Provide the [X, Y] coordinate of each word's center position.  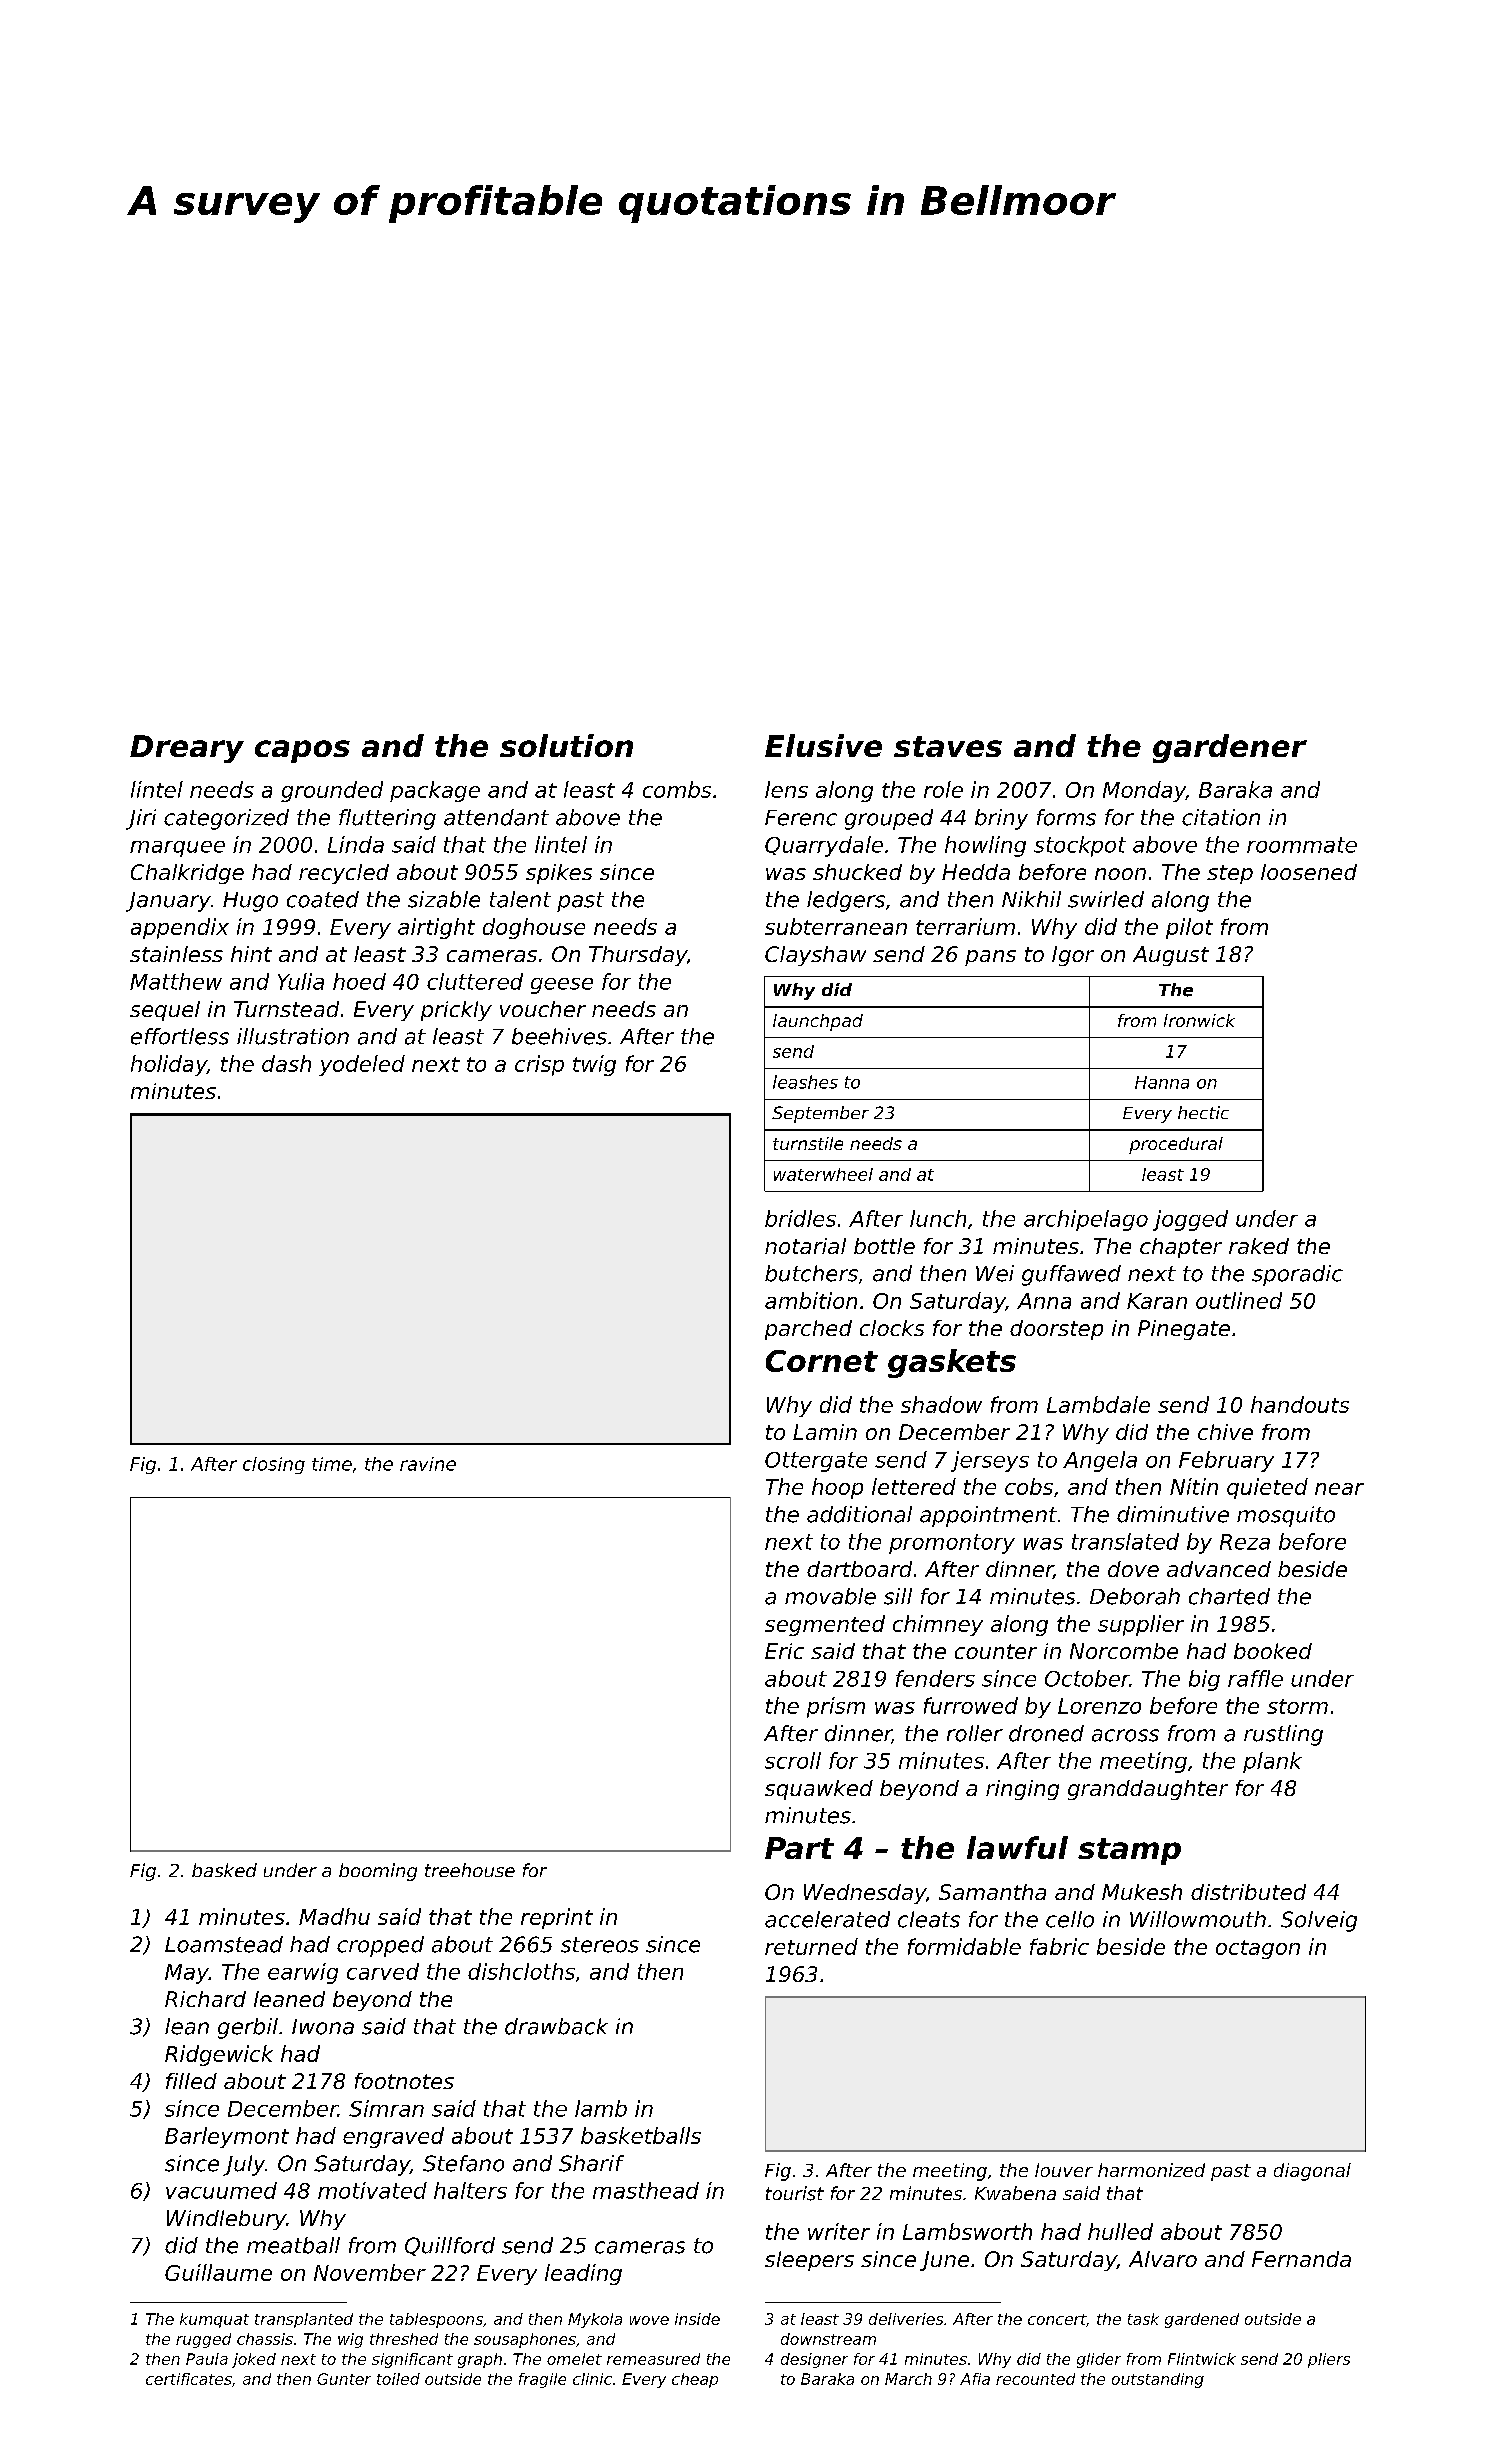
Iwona [323, 2027]
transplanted [304, 2320]
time [332, 1464]
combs [677, 789]
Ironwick [1199, 1020]
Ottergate [816, 1462]
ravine [428, 1464]
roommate [1302, 845]
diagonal [1312, 2172]
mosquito [1286, 1516]
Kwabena [1015, 2193]
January [168, 902]
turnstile [808, 1143]
